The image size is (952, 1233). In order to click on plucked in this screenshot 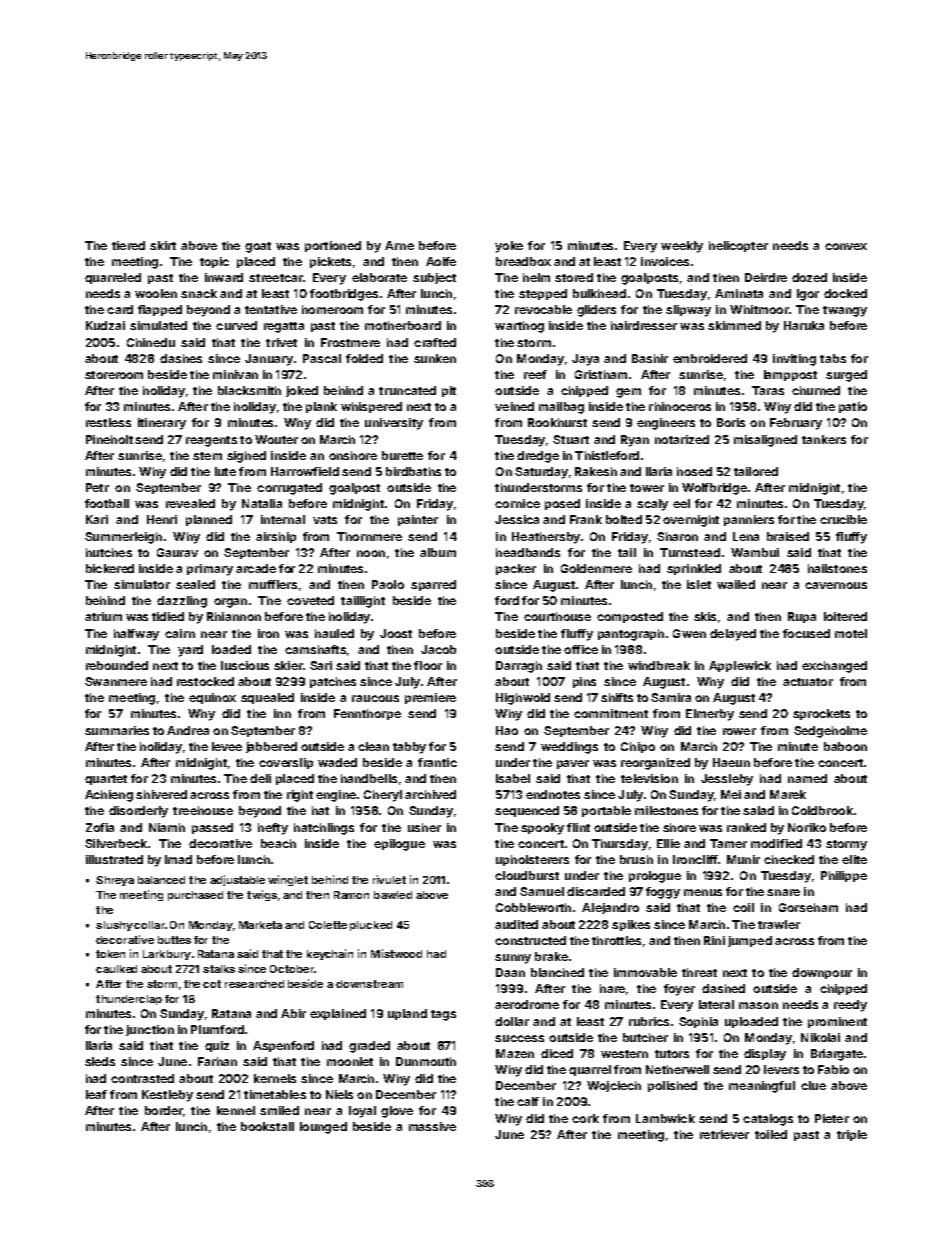, I will do `click(371, 926)`.
